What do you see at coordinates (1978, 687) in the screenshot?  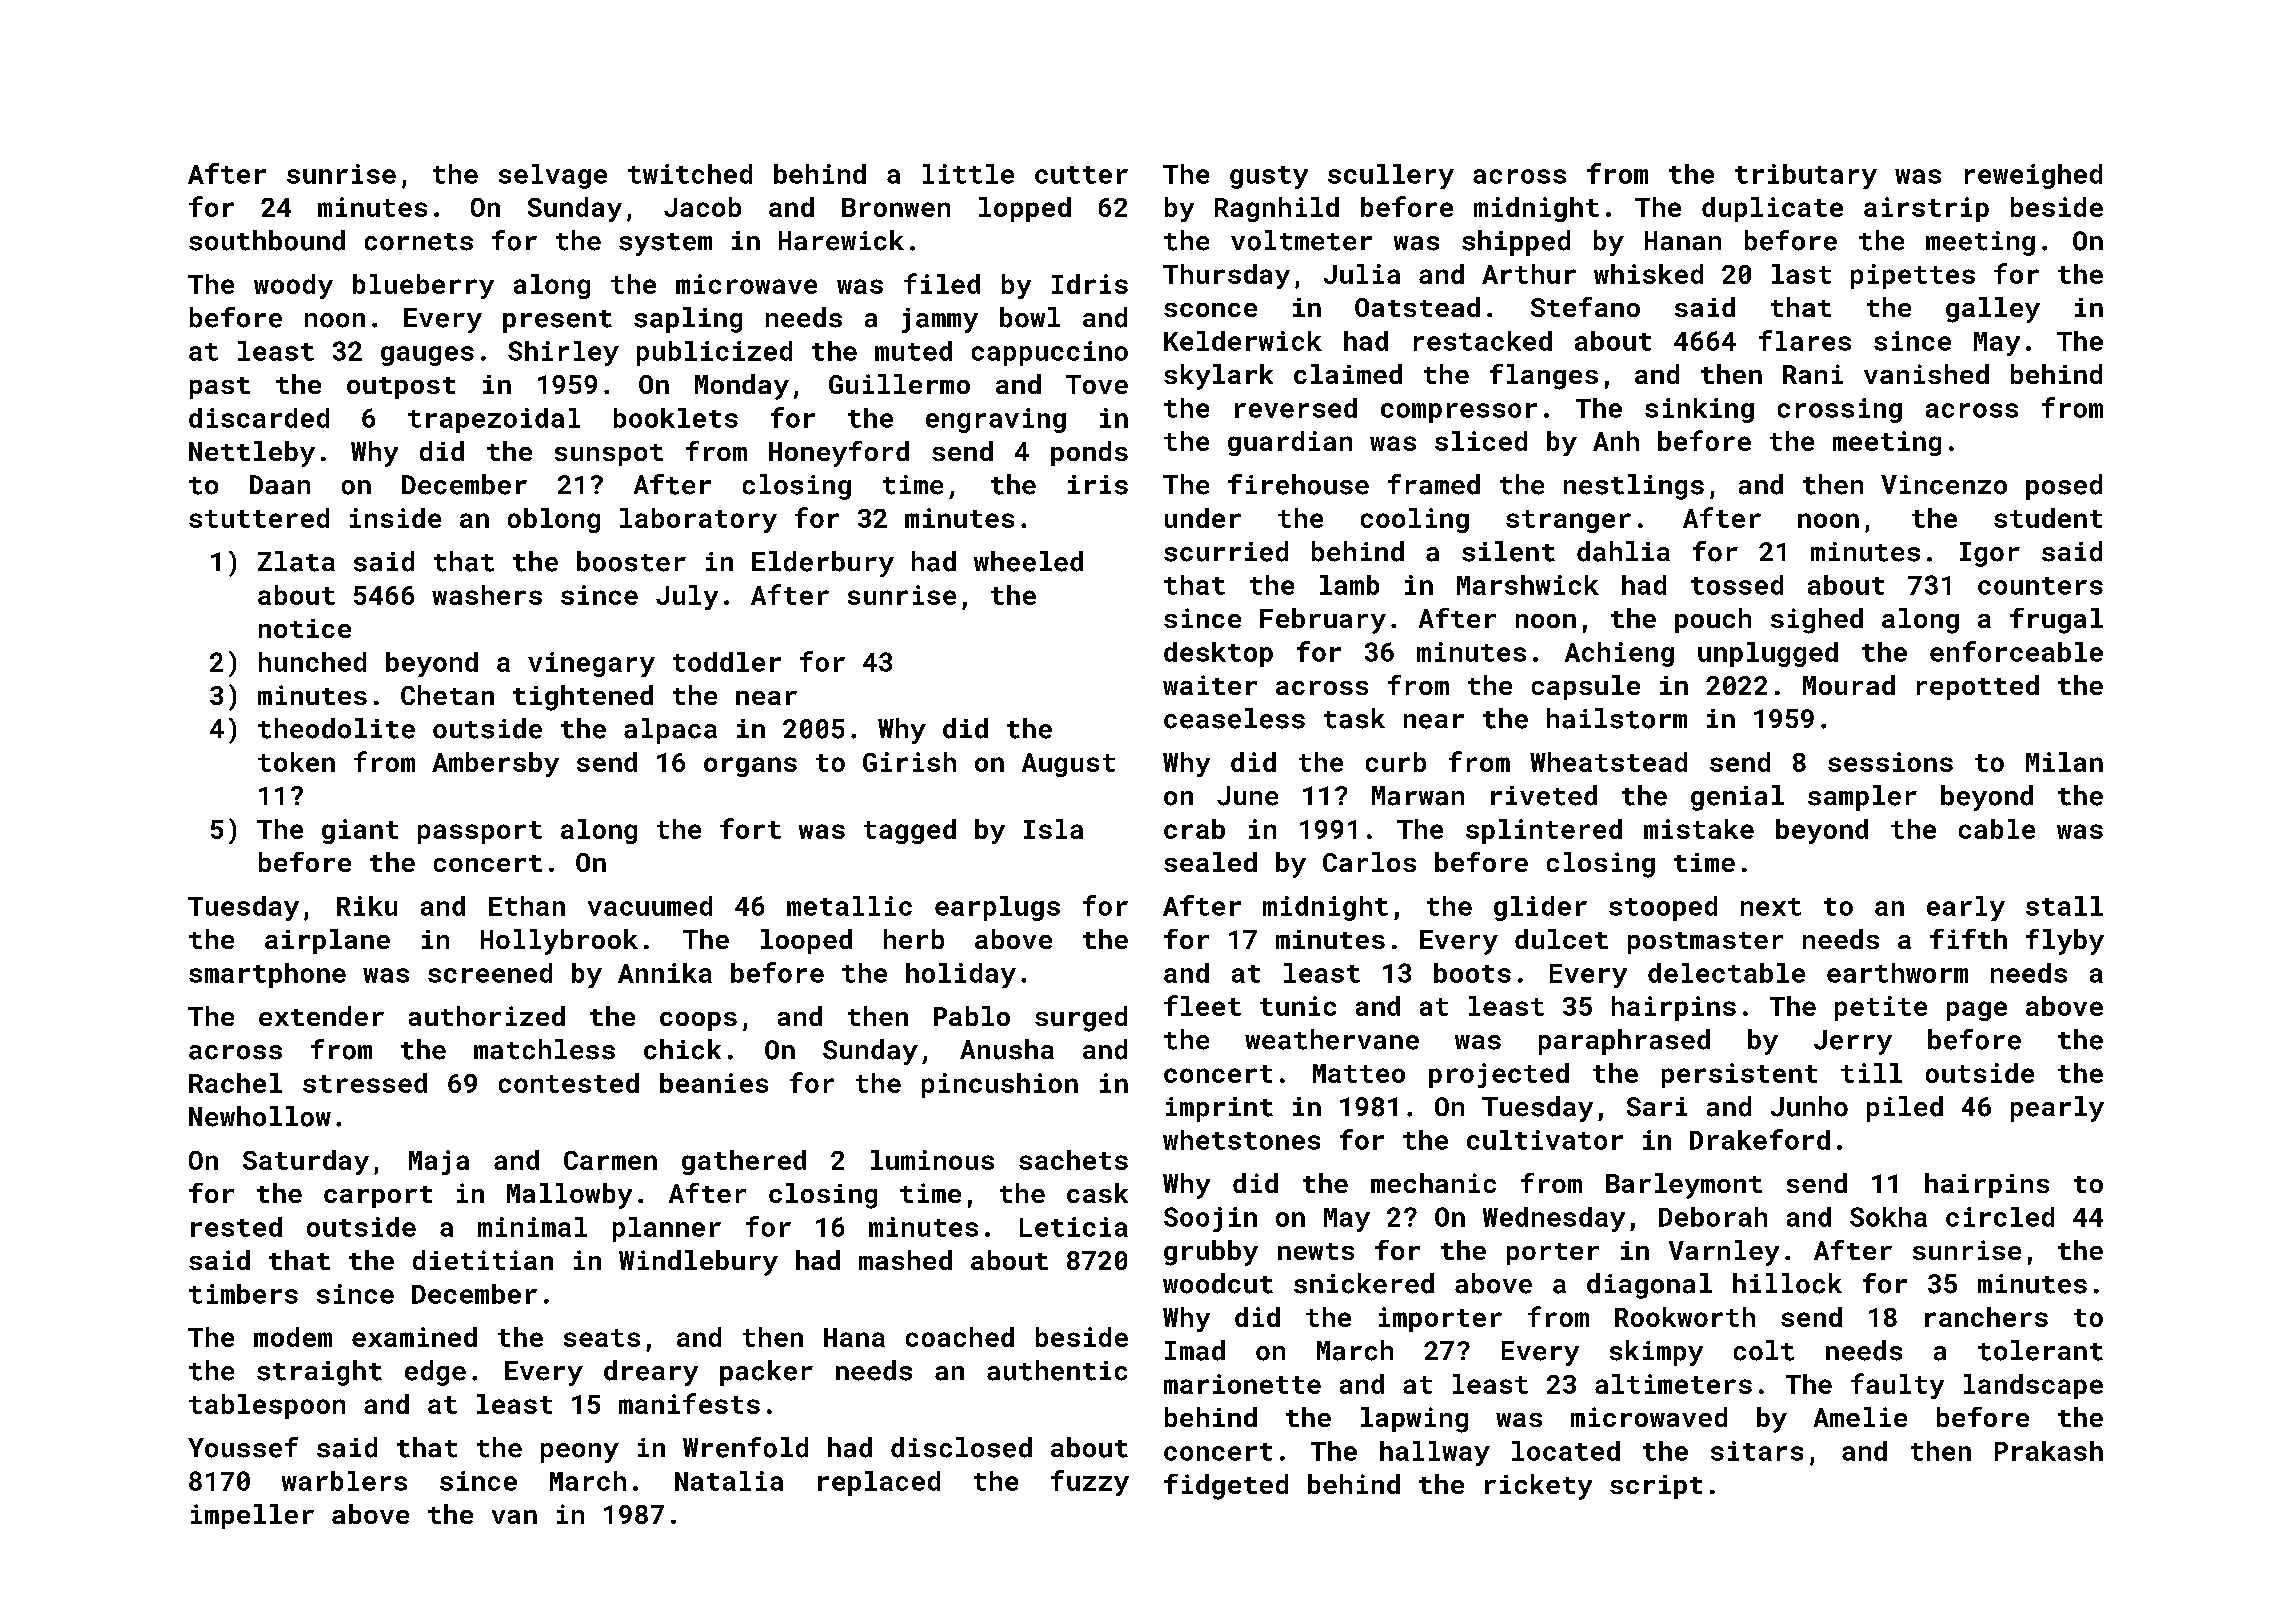 I see `repotted` at bounding box center [1978, 687].
